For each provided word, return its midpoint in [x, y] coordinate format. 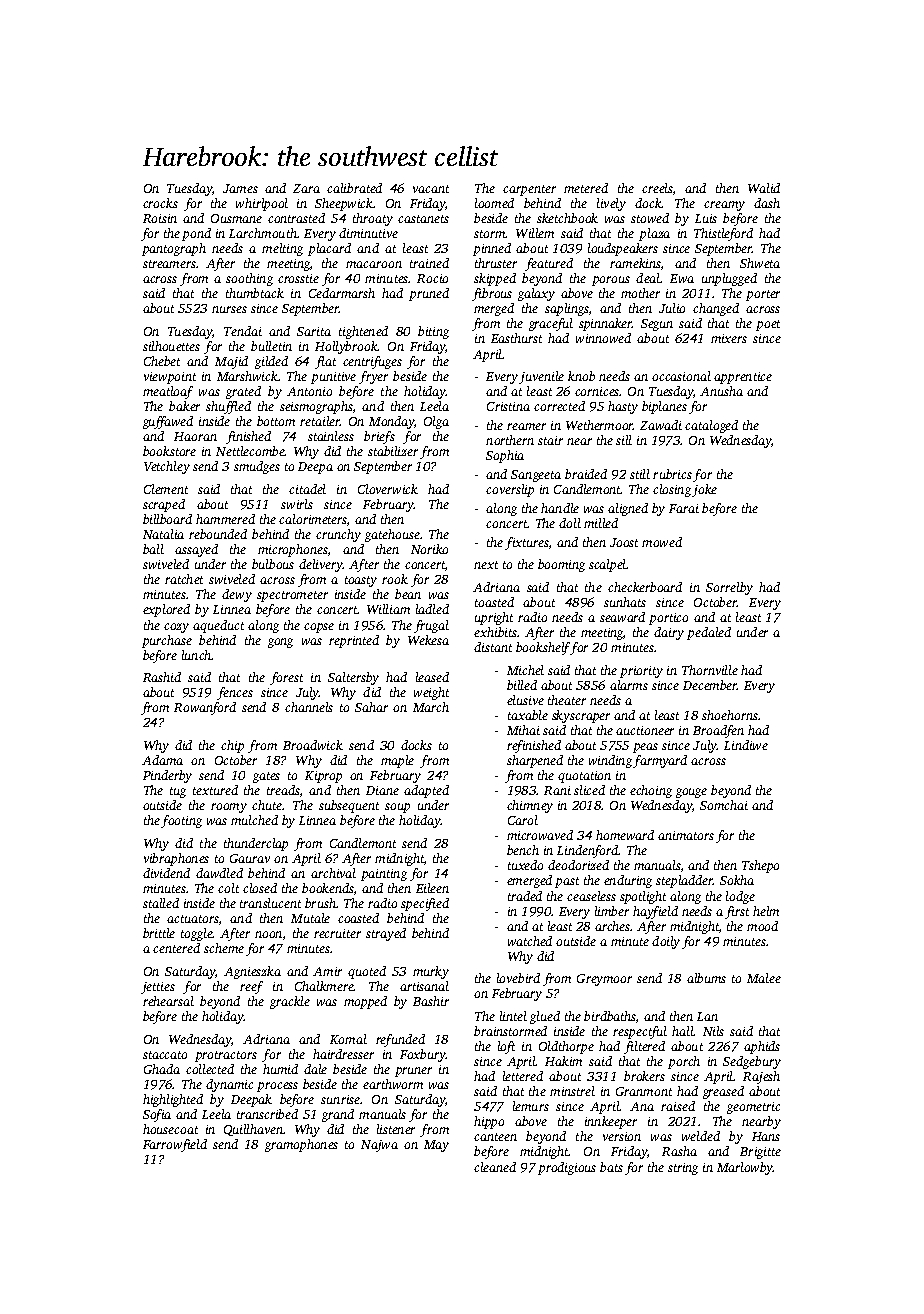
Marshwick [247, 376]
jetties [158, 988]
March [431, 707]
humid [280, 1069]
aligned [628, 509]
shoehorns [730, 715]
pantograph [174, 249]
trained [429, 263]
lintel [513, 1016]
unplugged [729, 279]
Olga [436, 422]
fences [235, 693]
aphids [762, 1047]
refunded [400, 1040]
